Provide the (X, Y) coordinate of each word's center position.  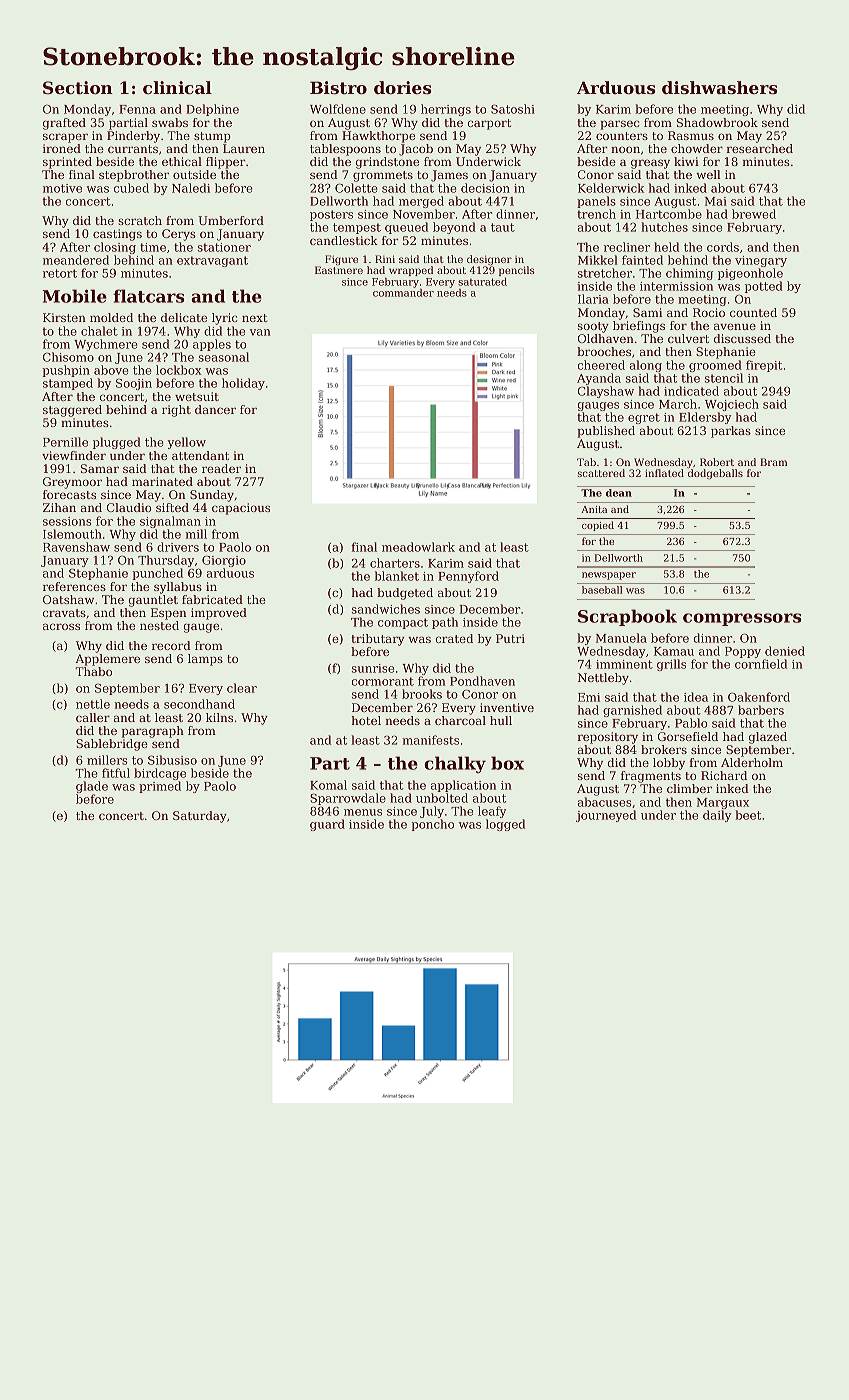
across (61, 626)
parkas (731, 432)
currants (133, 149)
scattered (601, 473)
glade (92, 787)
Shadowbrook (717, 122)
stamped (68, 384)
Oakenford (759, 697)
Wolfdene (338, 109)
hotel (366, 720)
